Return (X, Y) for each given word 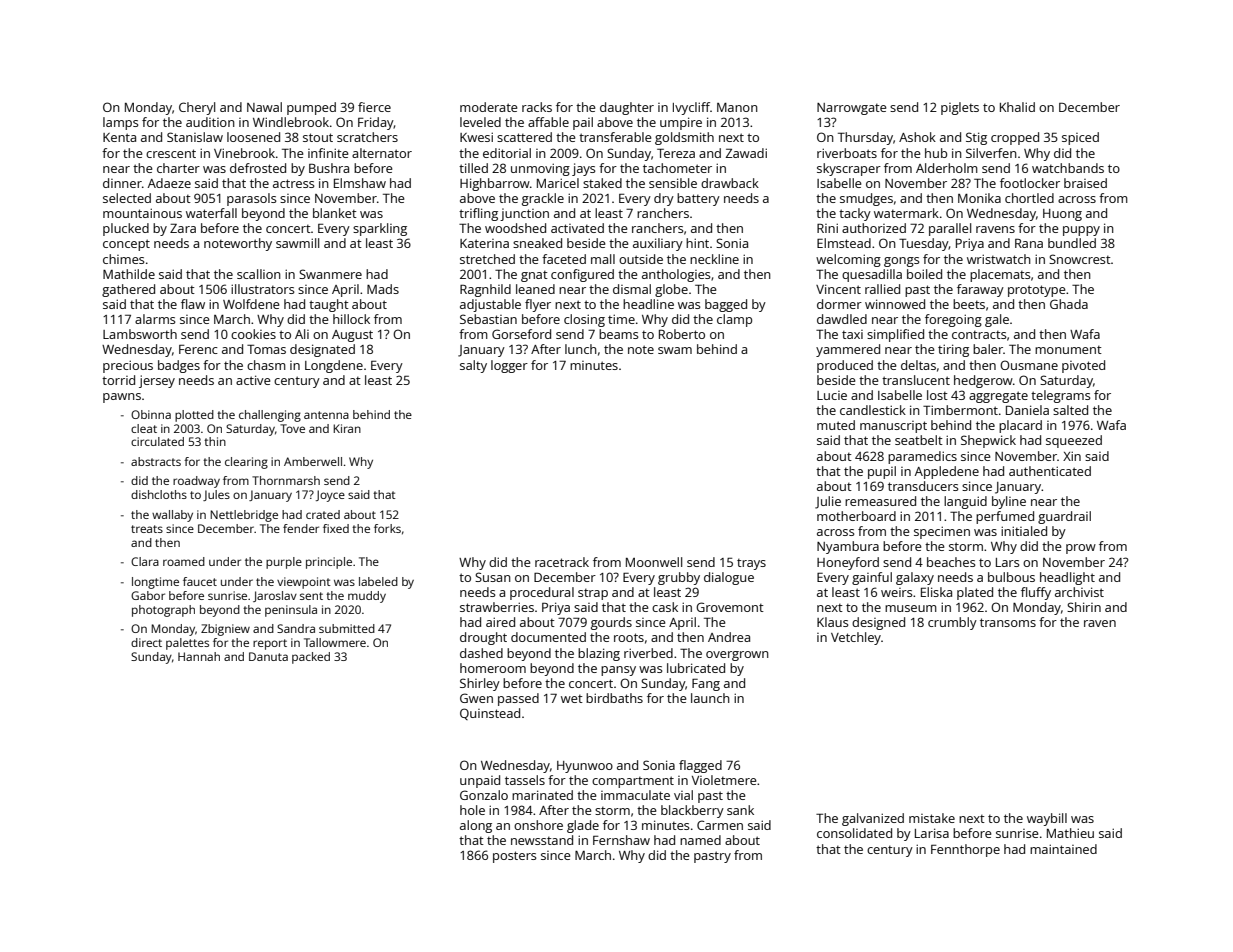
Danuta (268, 656)
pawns (122, 398)
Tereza (676, 153)
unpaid (480, 781)
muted (836, 425)
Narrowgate (852, 109)
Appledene (947, 472)
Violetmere (724, 780)
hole (472, 810)
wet (572, 699)
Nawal (264, 107)
